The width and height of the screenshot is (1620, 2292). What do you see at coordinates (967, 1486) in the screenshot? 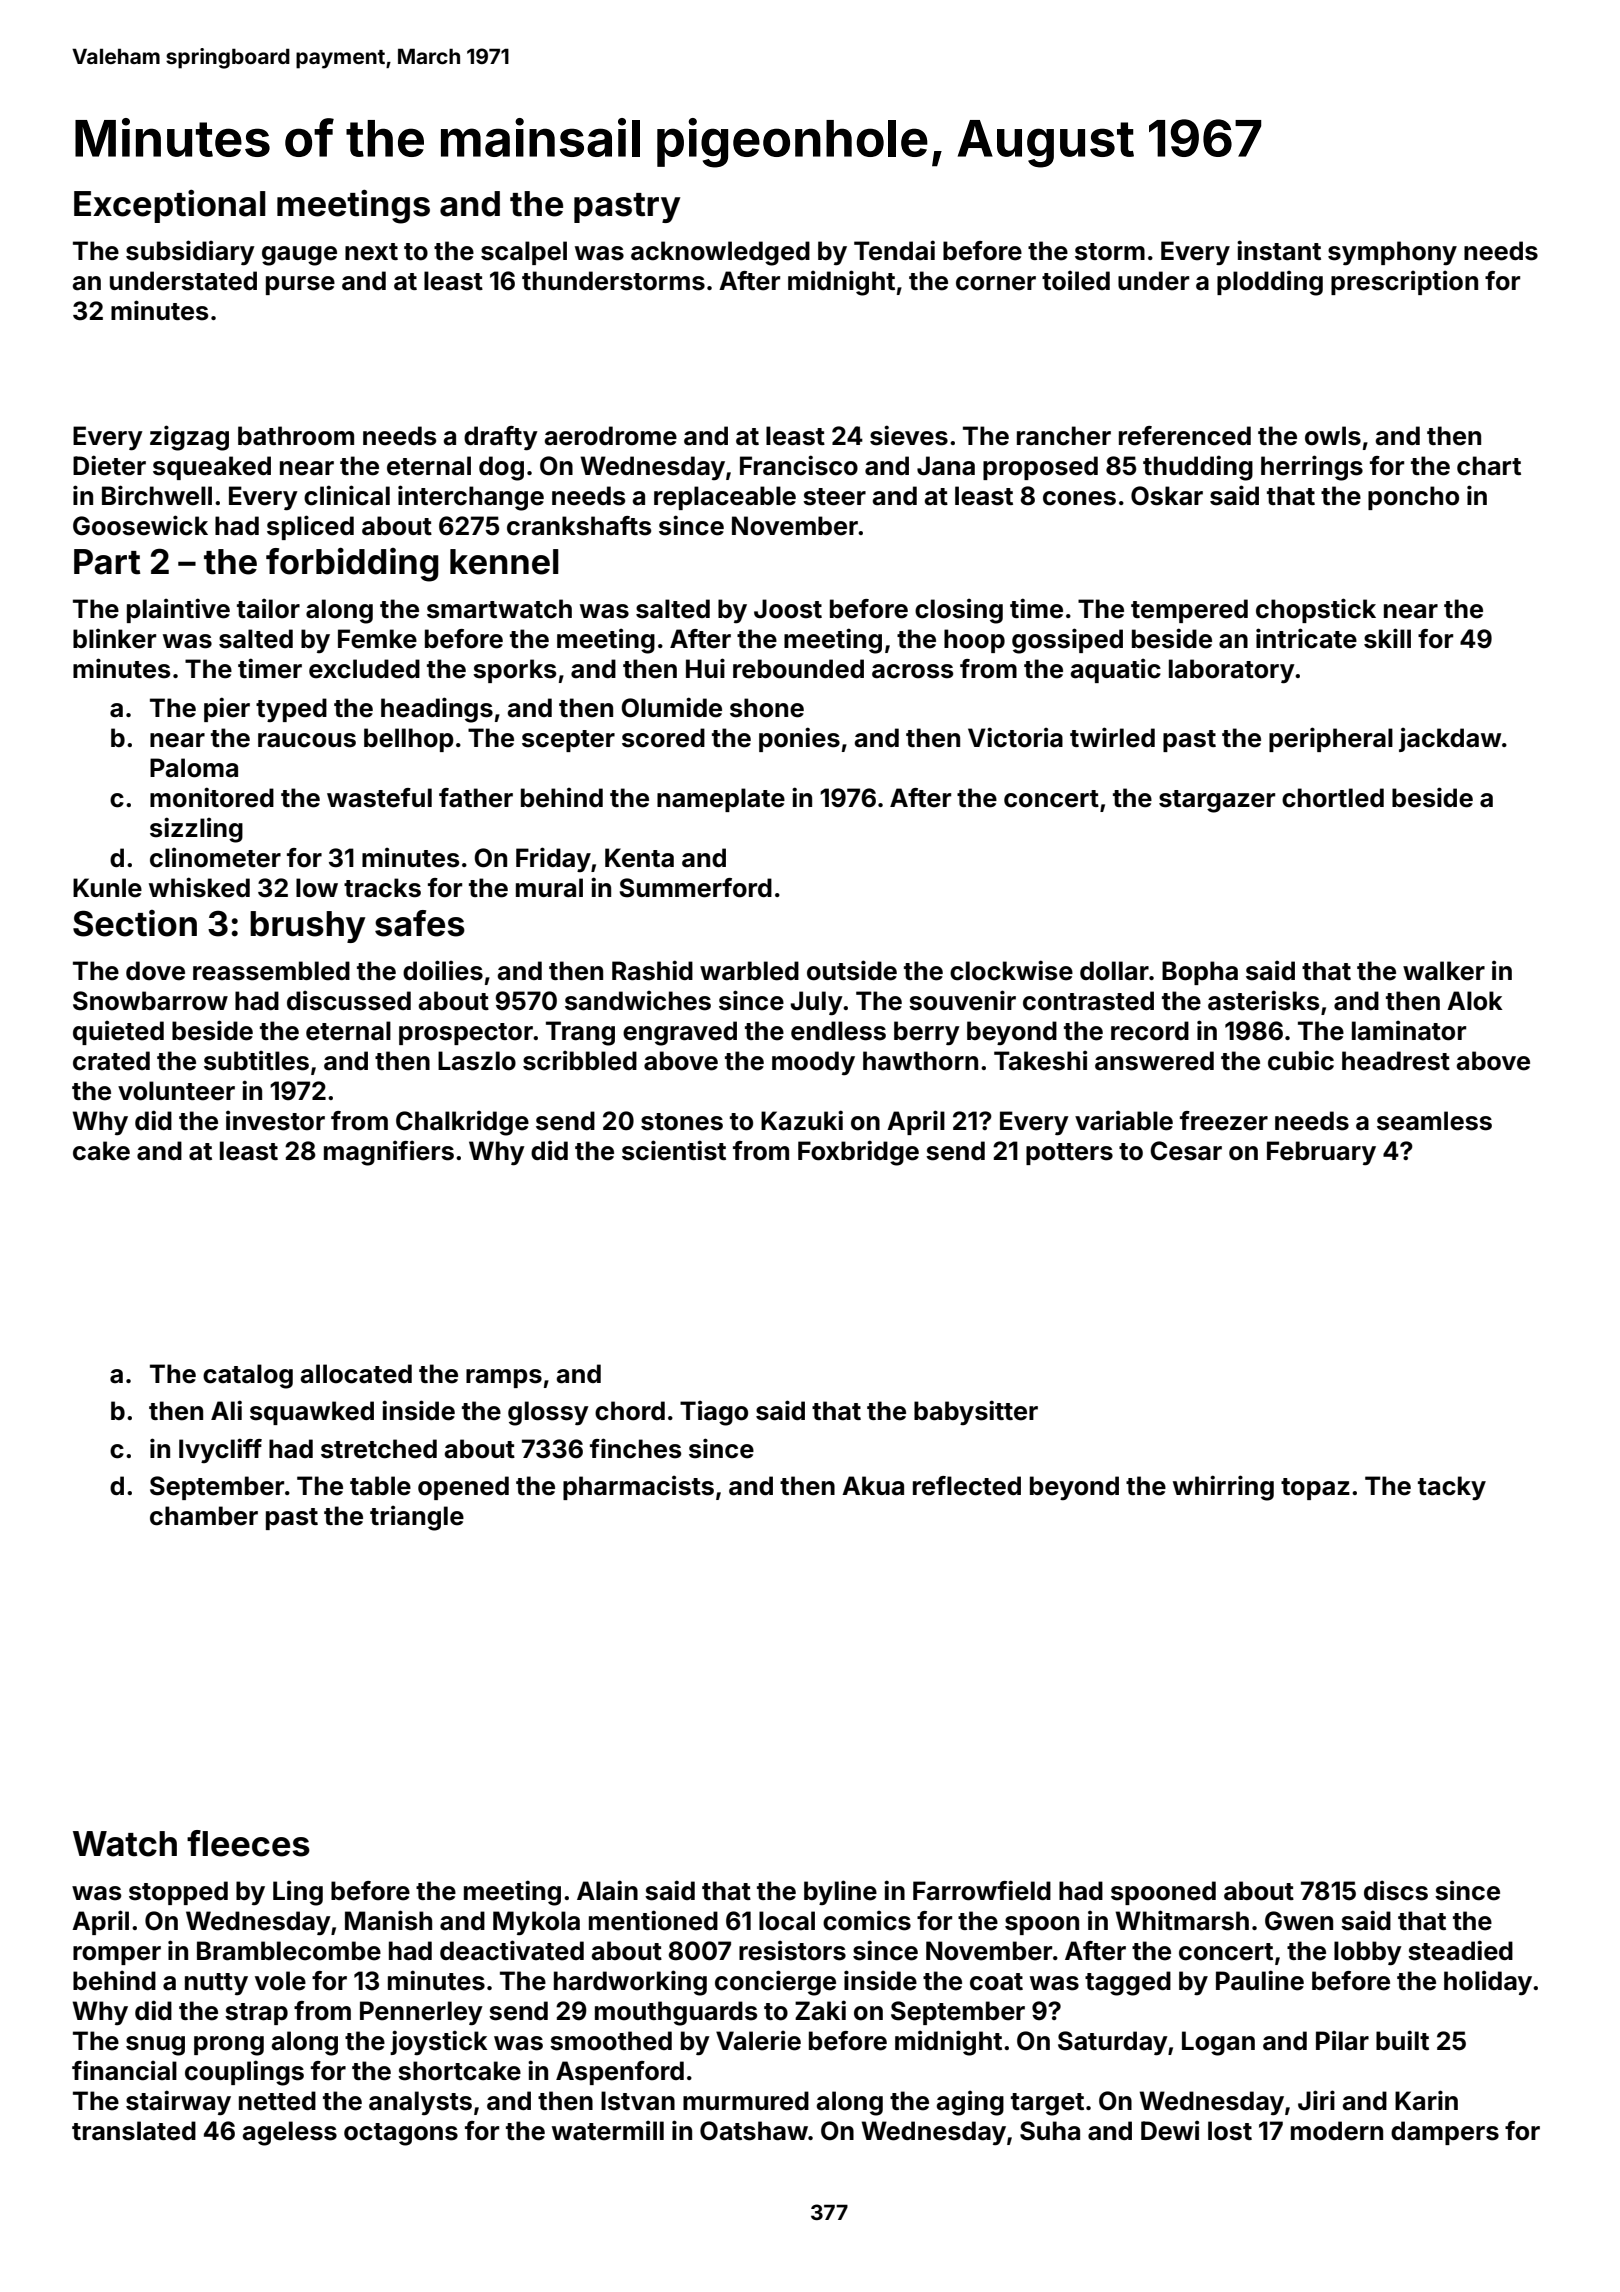
I see `reflected` at bounding box center [967, 1486].
